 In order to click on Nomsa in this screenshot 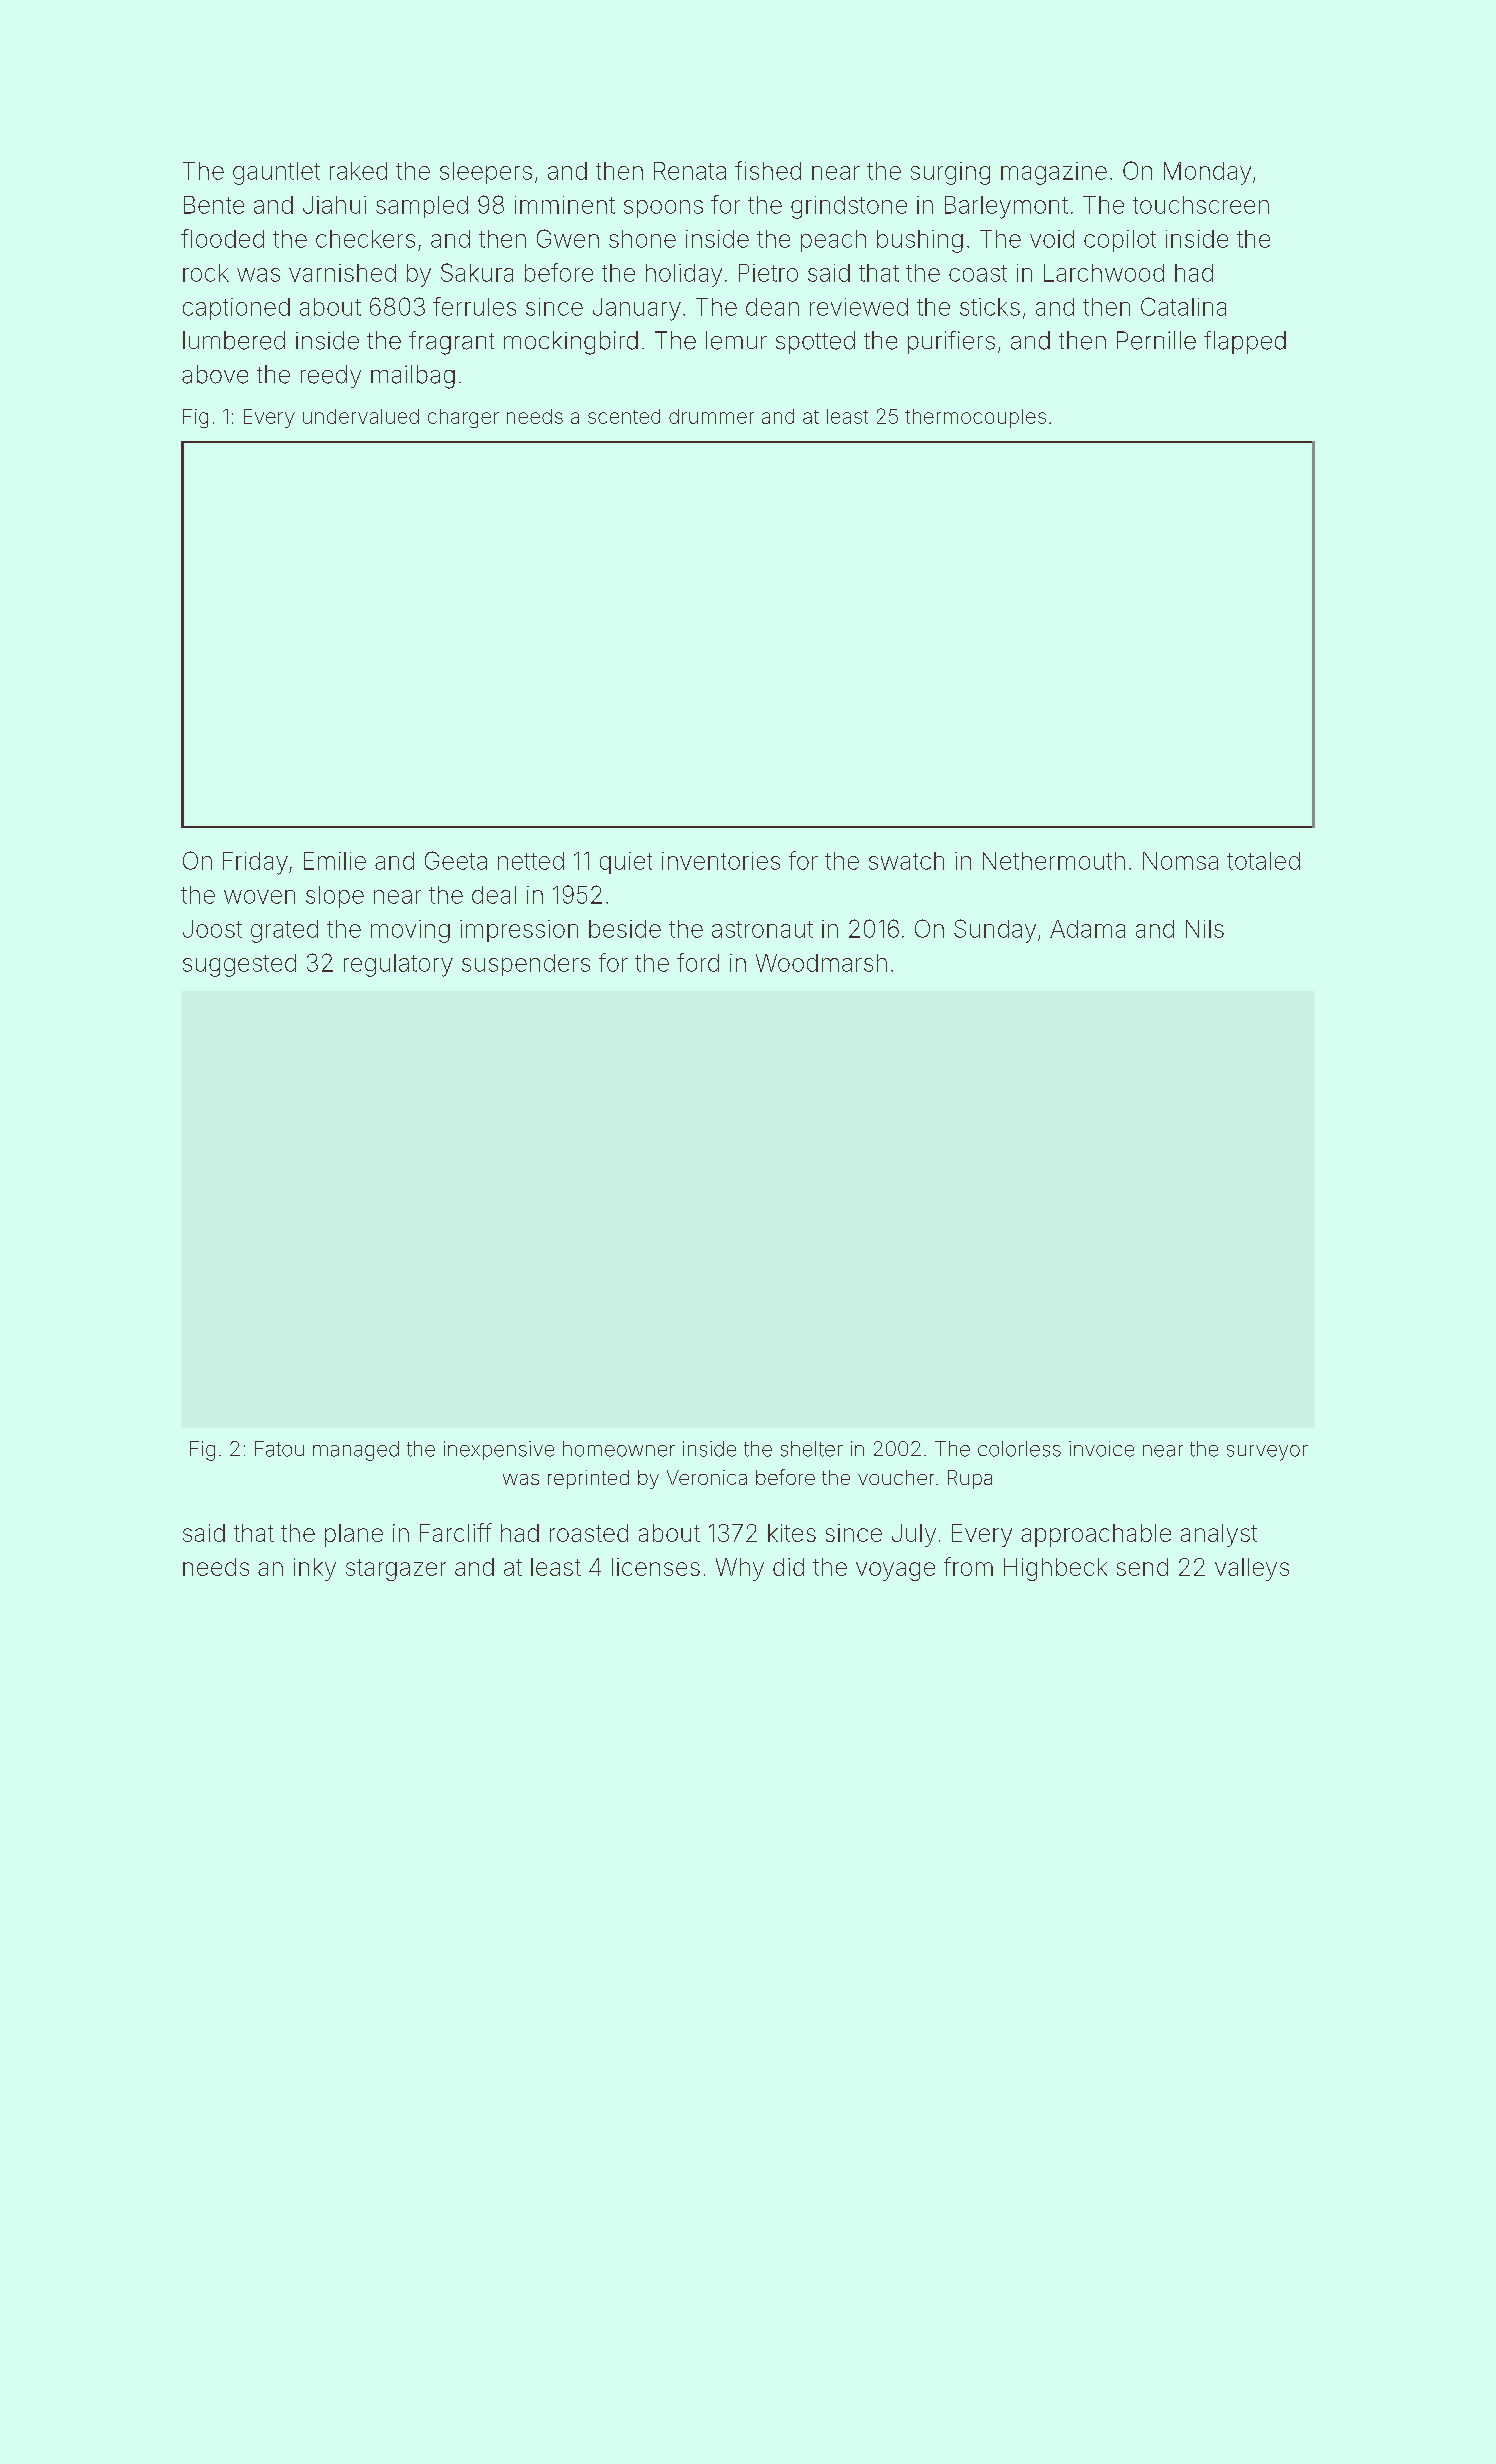, I will do `click(1180, 861)`.
